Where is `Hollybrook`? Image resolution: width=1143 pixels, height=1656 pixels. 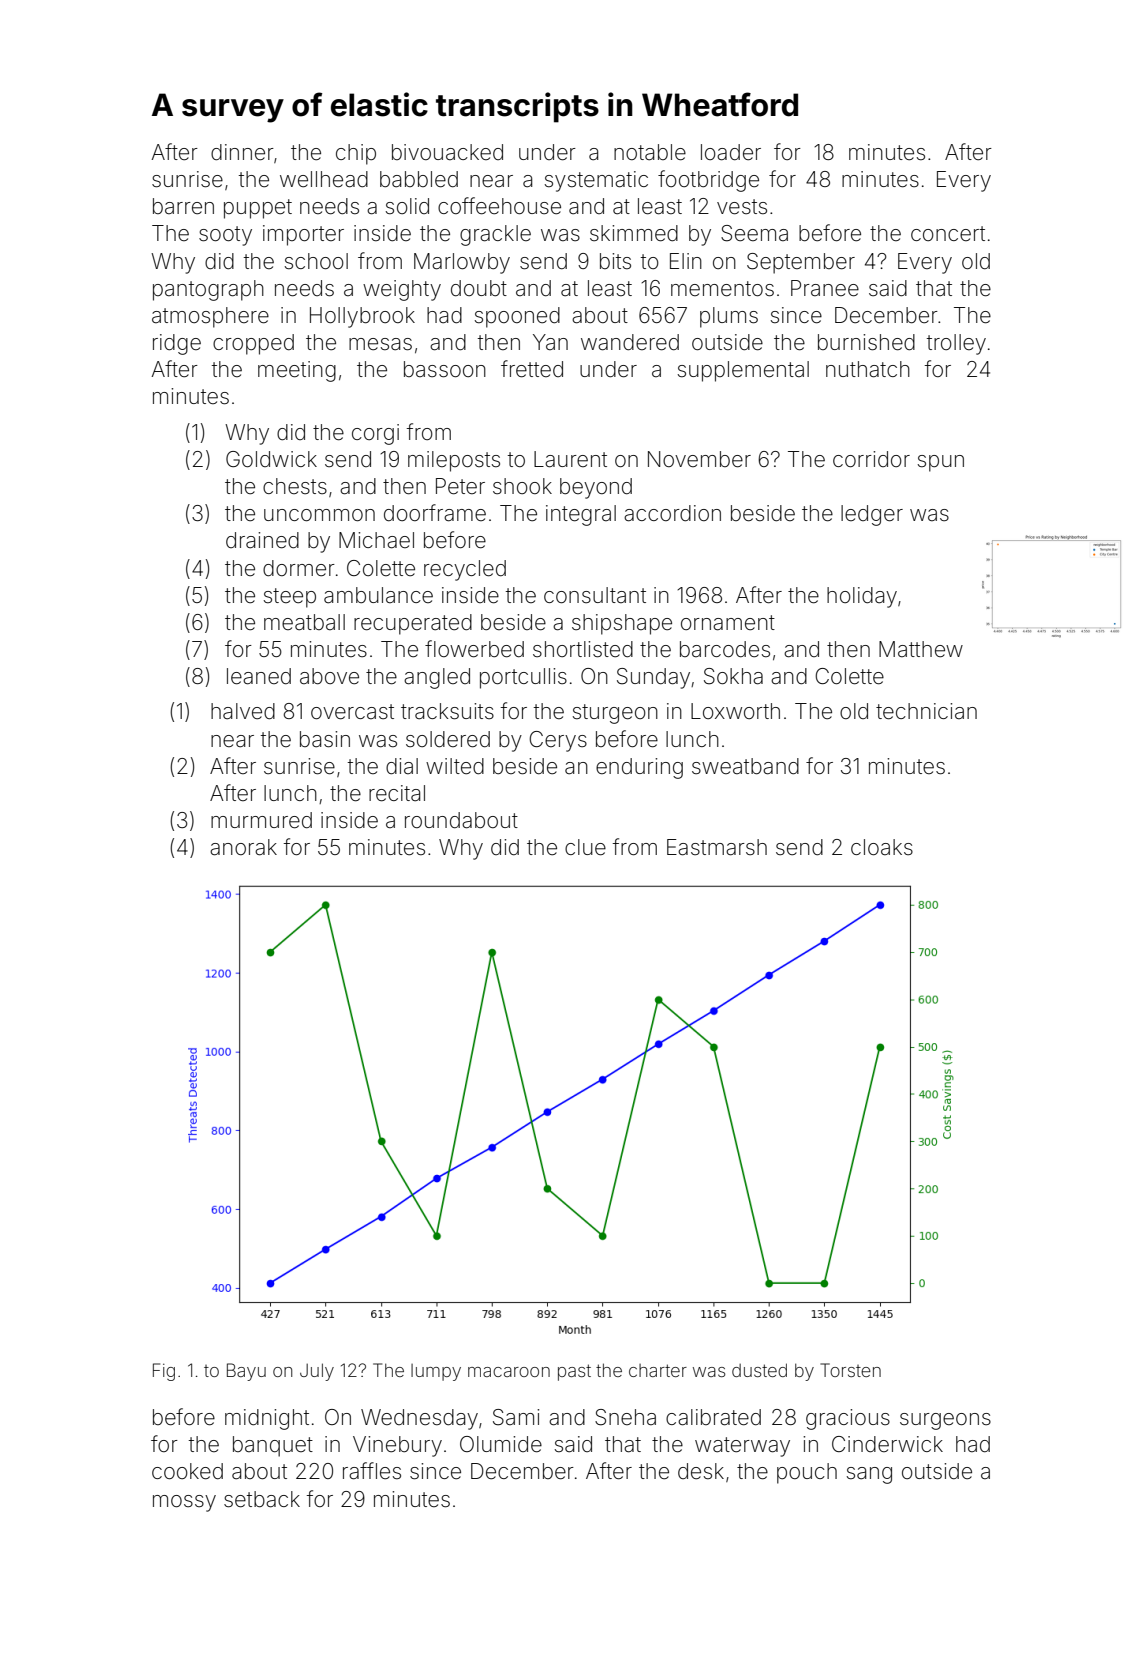 Hollybrook is located at coordinates (362, 317).
